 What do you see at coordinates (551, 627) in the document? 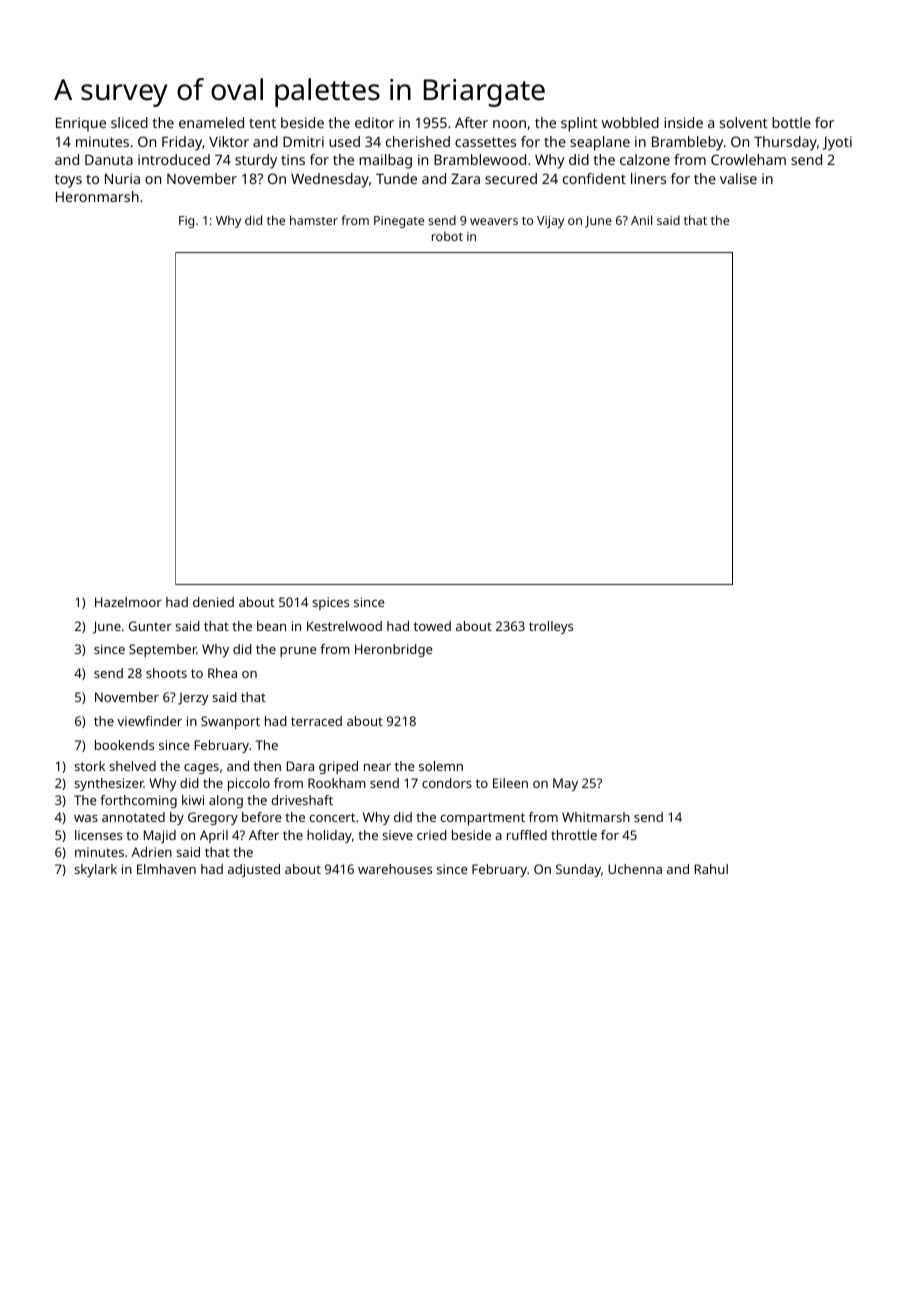
I see `trolleys` at bounding box center [551, 627].
